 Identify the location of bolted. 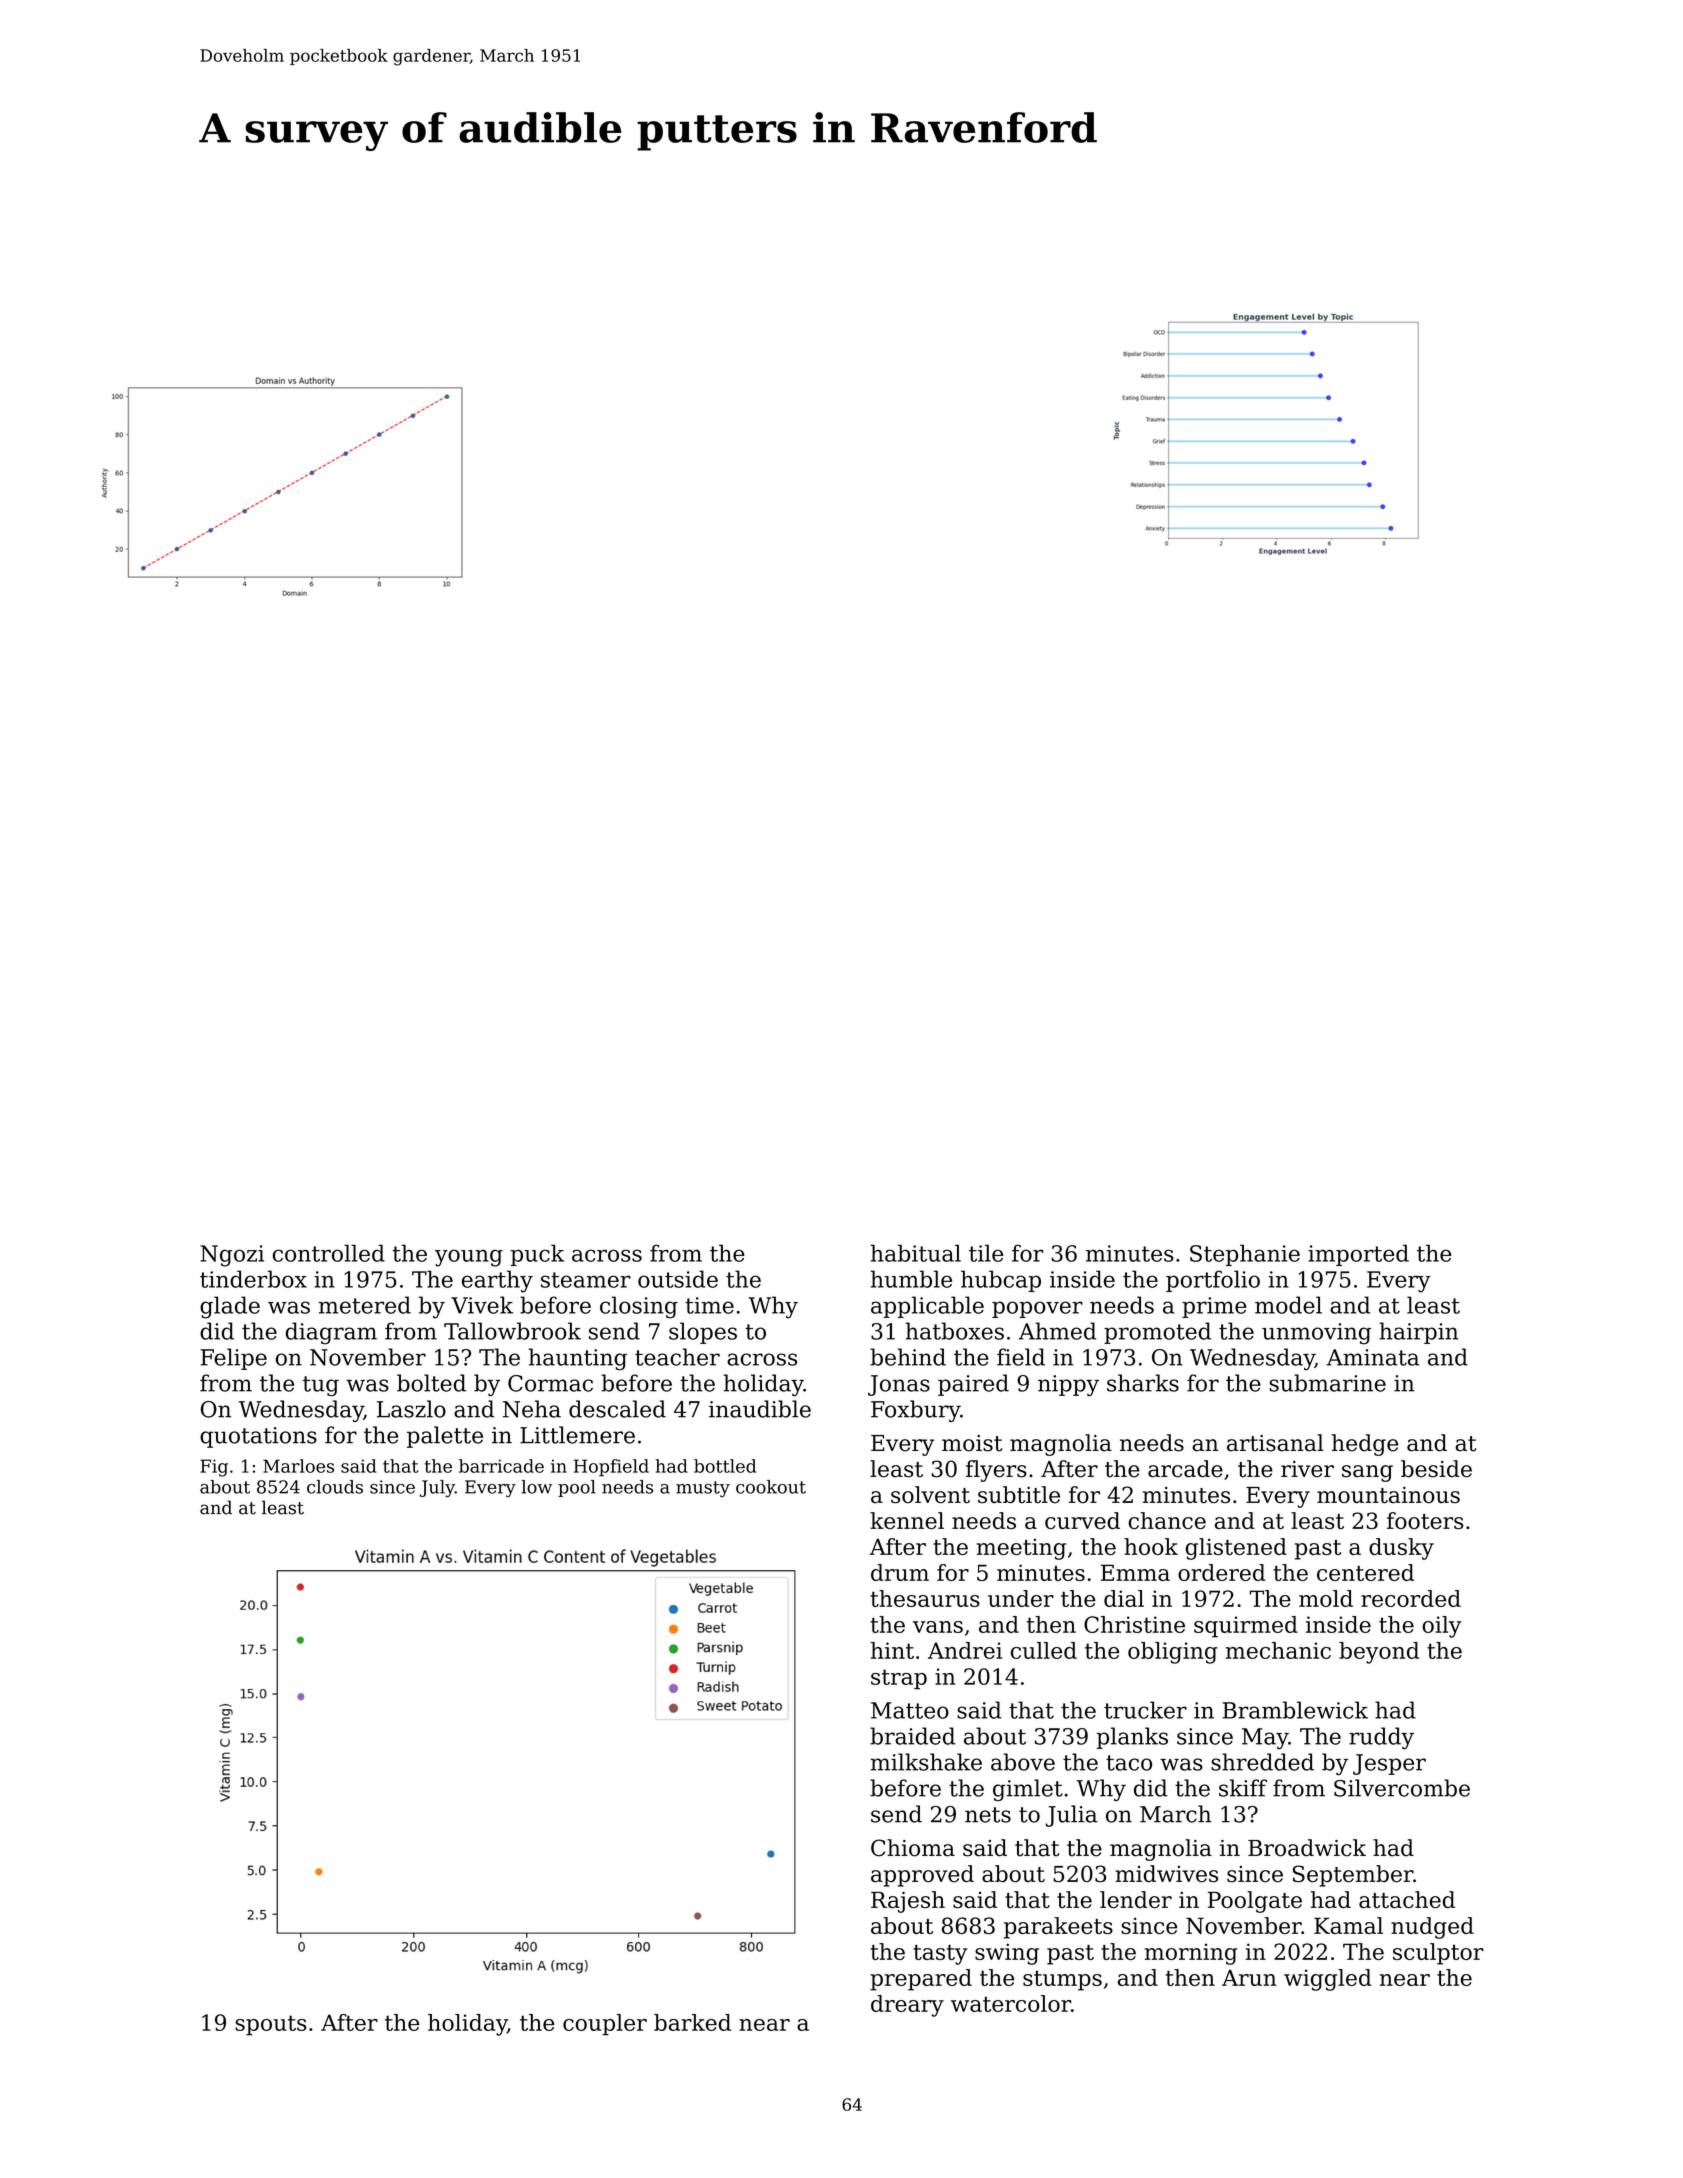
(431, 1383).
